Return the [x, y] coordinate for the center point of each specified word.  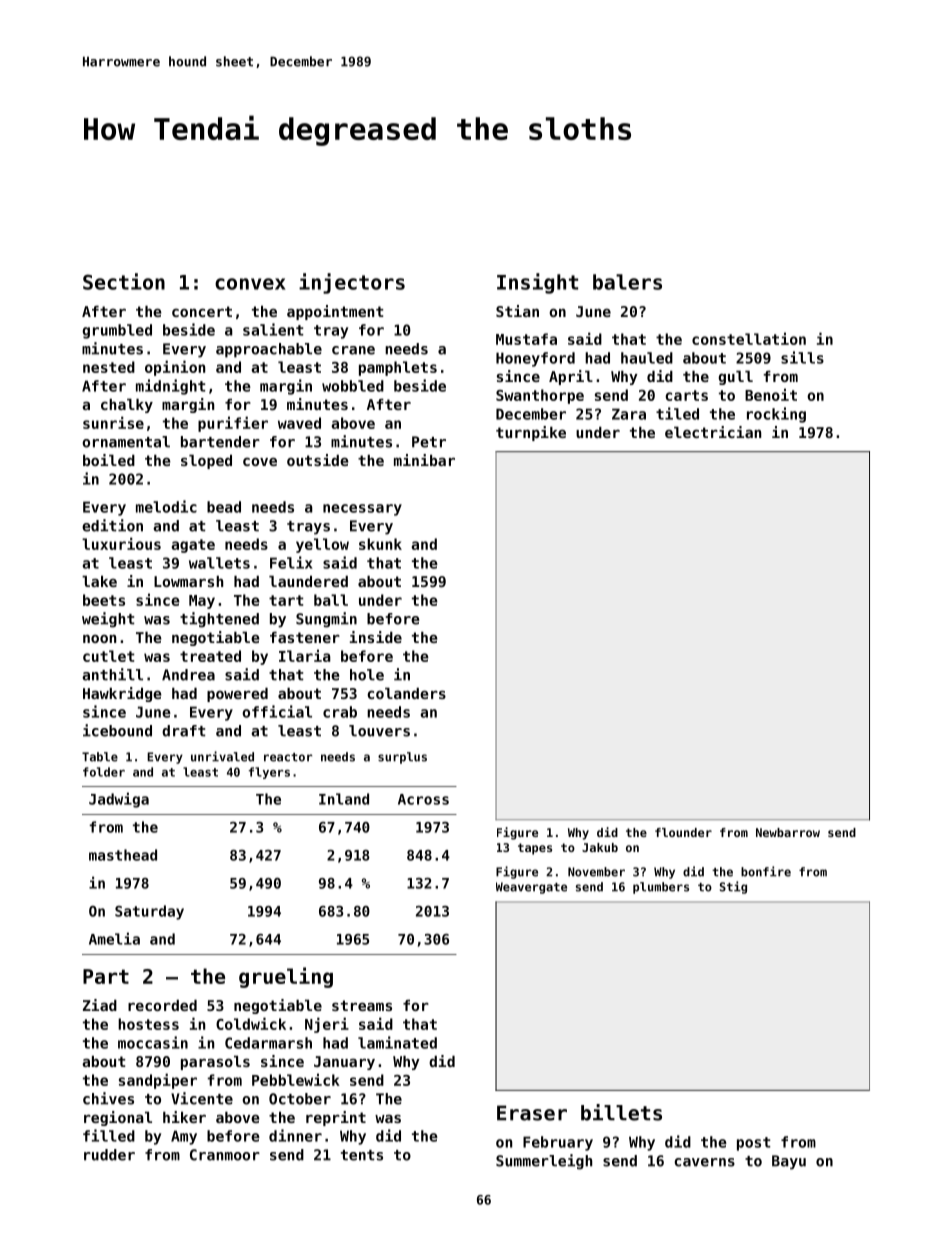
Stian [517, 311]
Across [423, 799]
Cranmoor [225, 1155]
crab [340, 712]
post [754, 1144]
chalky [127, 406]
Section [124, 281]
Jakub [600, 847]
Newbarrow [788, 832]
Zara [629, 414]
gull [735, 378]
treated [210, 656]
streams [362, 1005]
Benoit [771, 394]
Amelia [114, 938]
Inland [344, 799]
